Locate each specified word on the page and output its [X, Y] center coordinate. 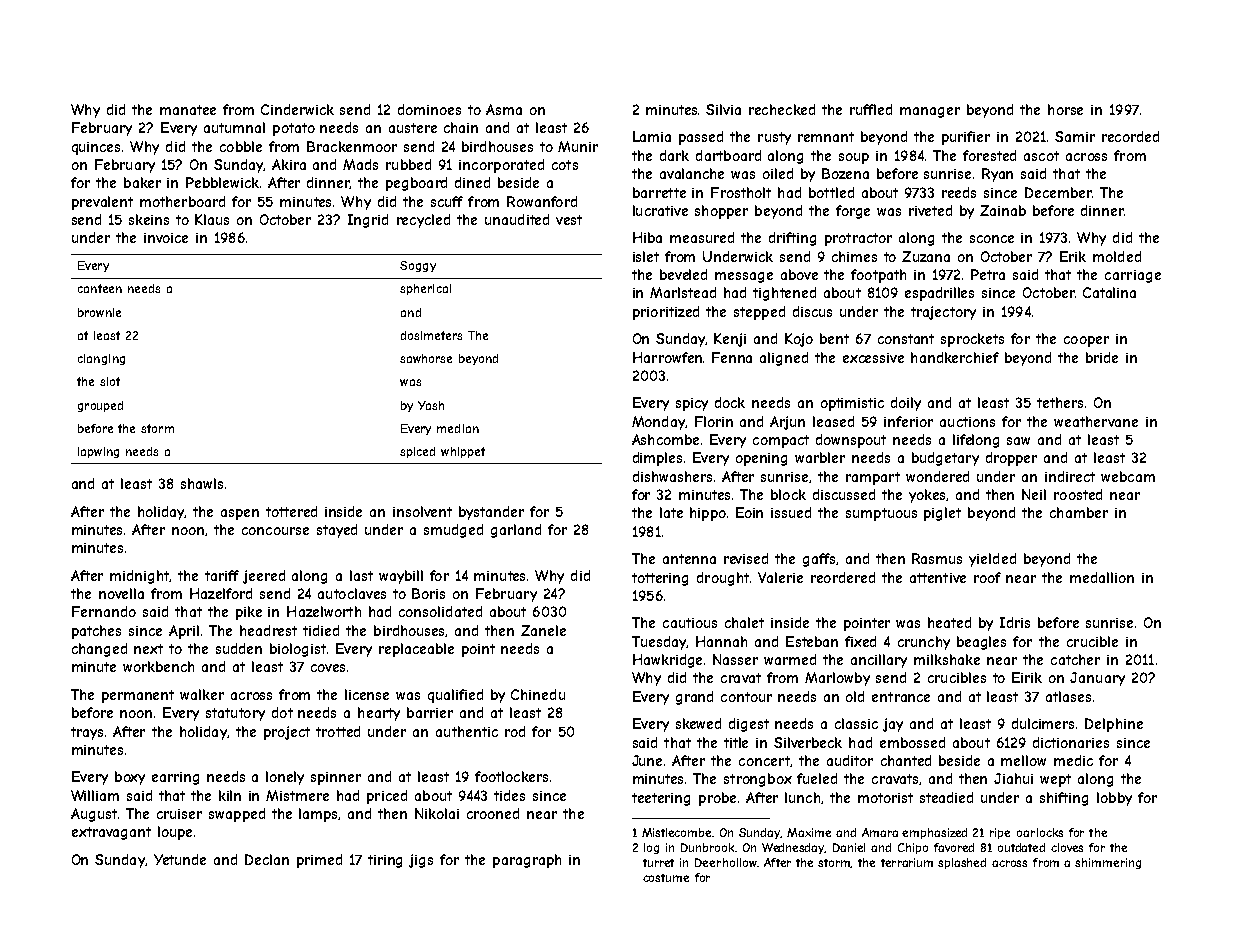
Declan [267, 859]
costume [666, 878]
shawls [202, 483]
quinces [96, 148]
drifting [792, 239]
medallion [1102, 577]
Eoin [749, 512]
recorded [1130, 136]
